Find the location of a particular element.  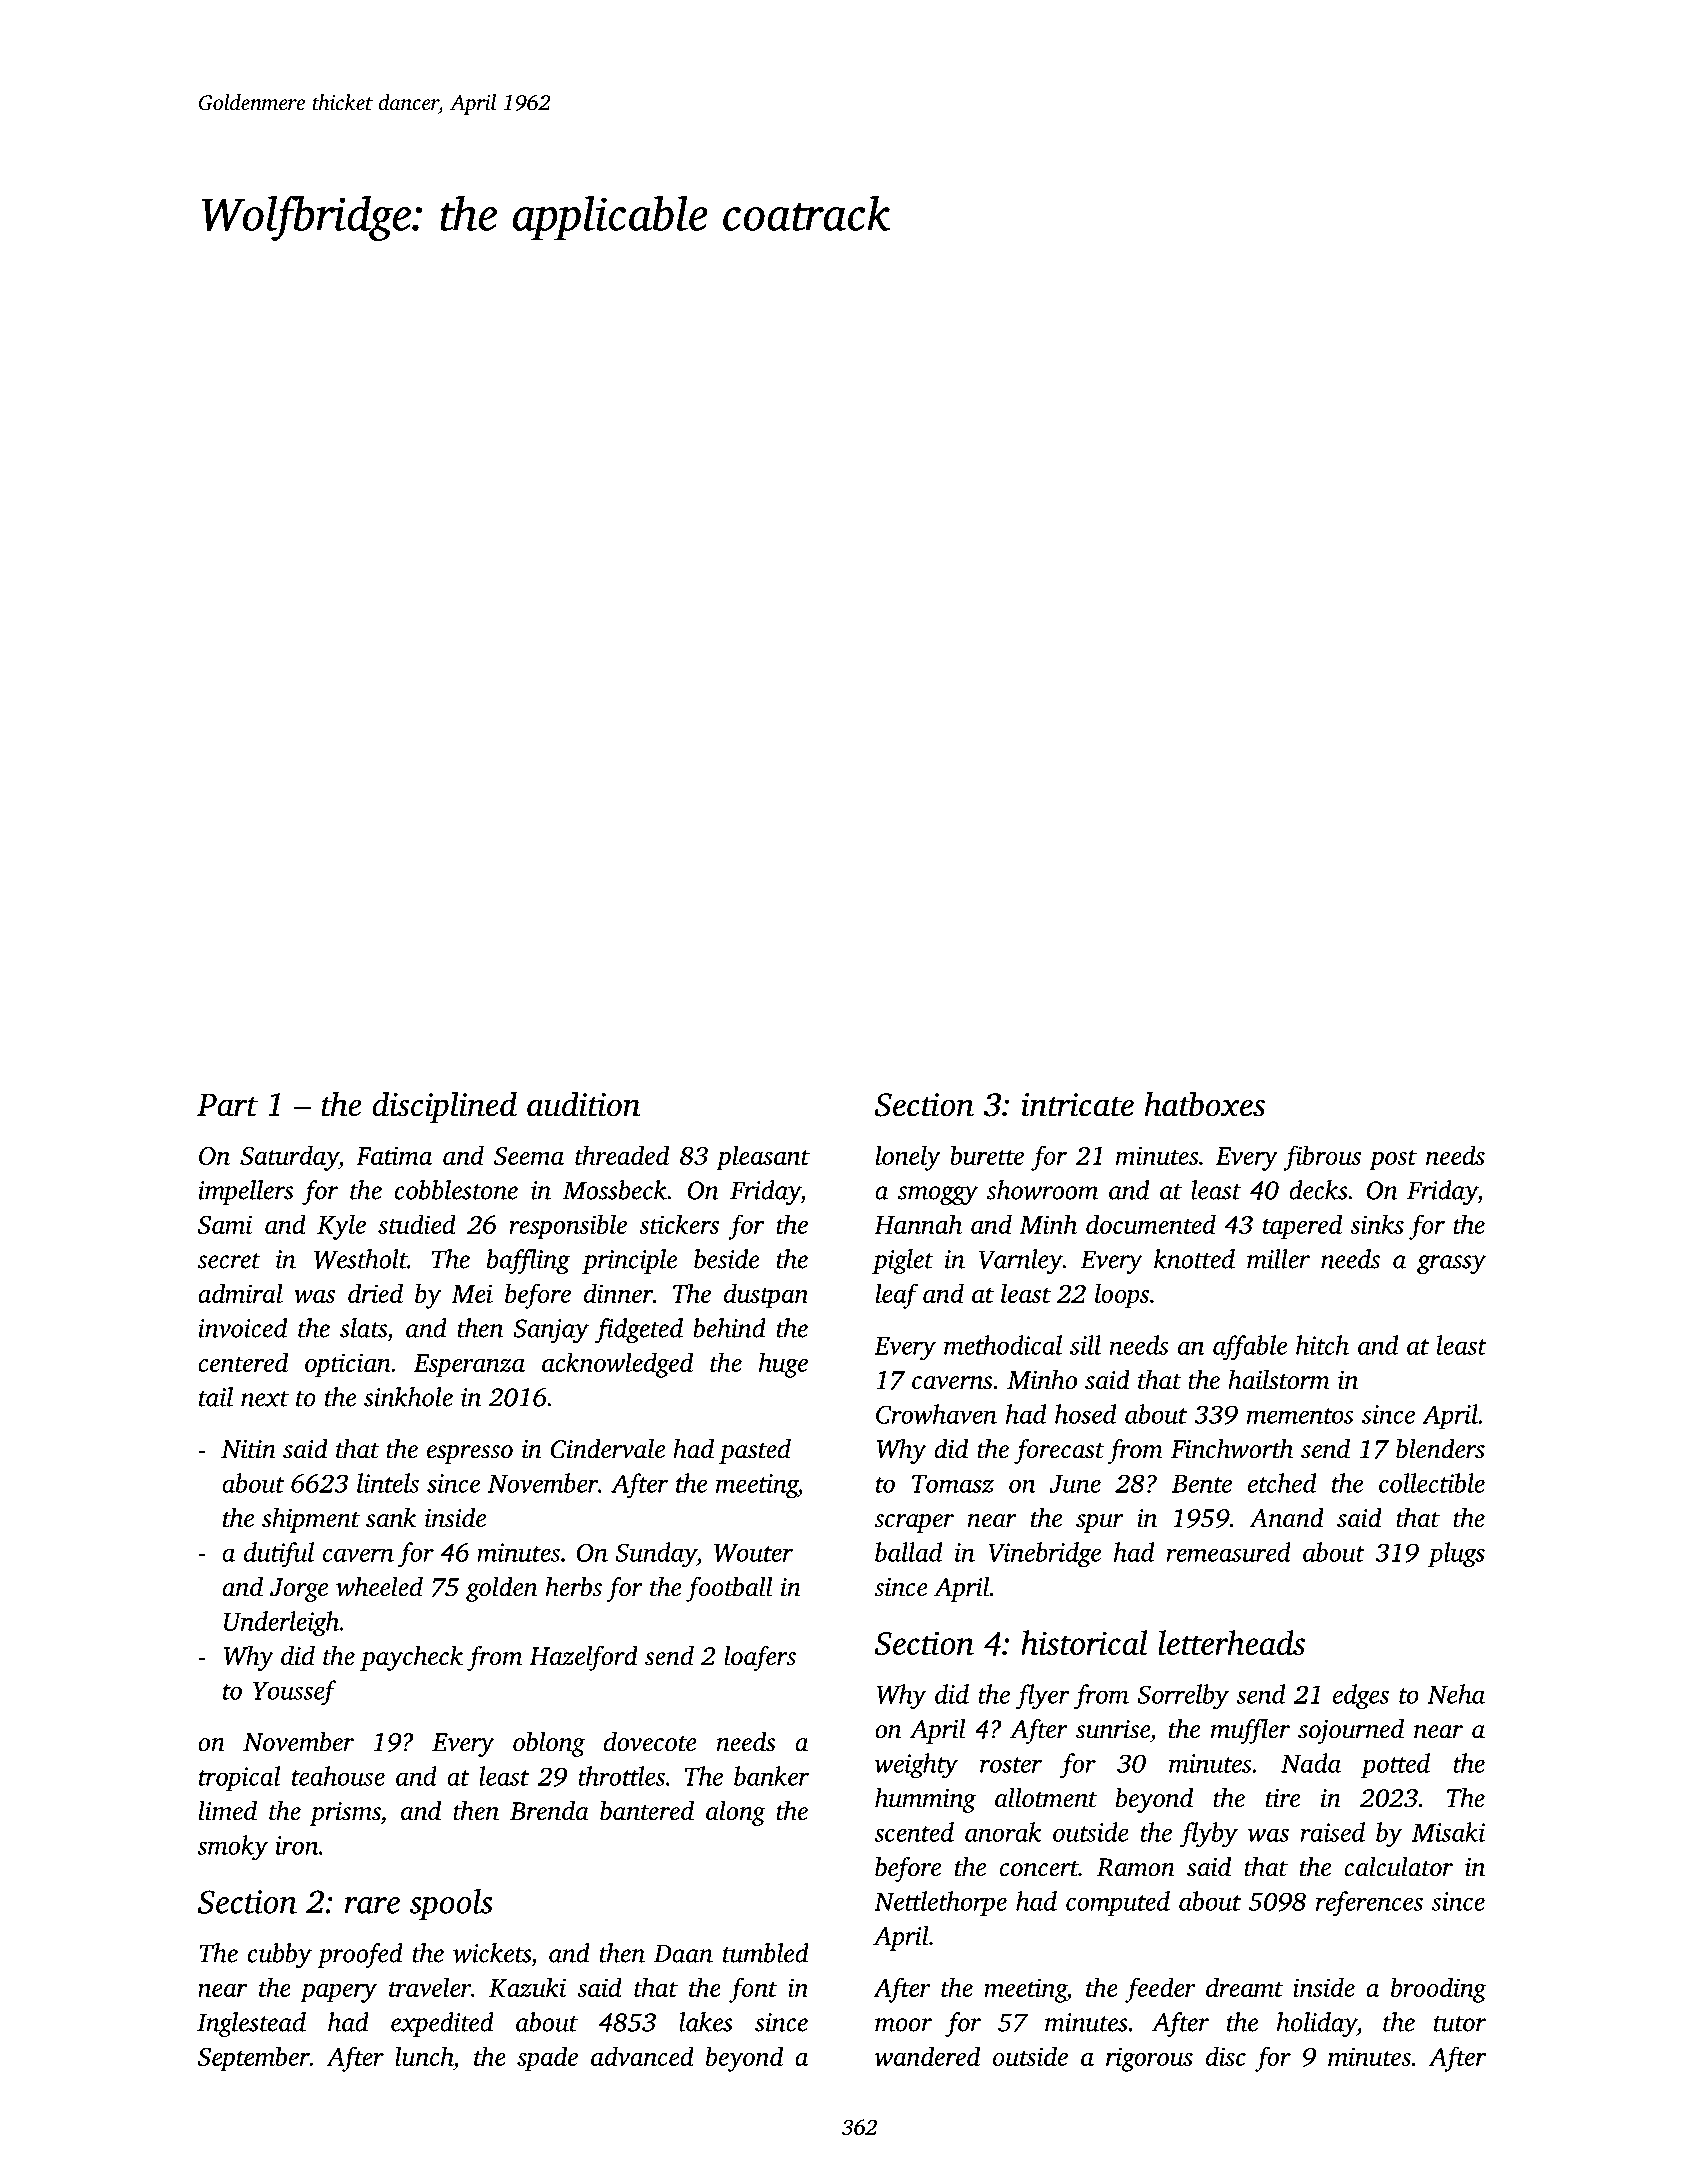

bantered is located at coordinates (647, 1810).
